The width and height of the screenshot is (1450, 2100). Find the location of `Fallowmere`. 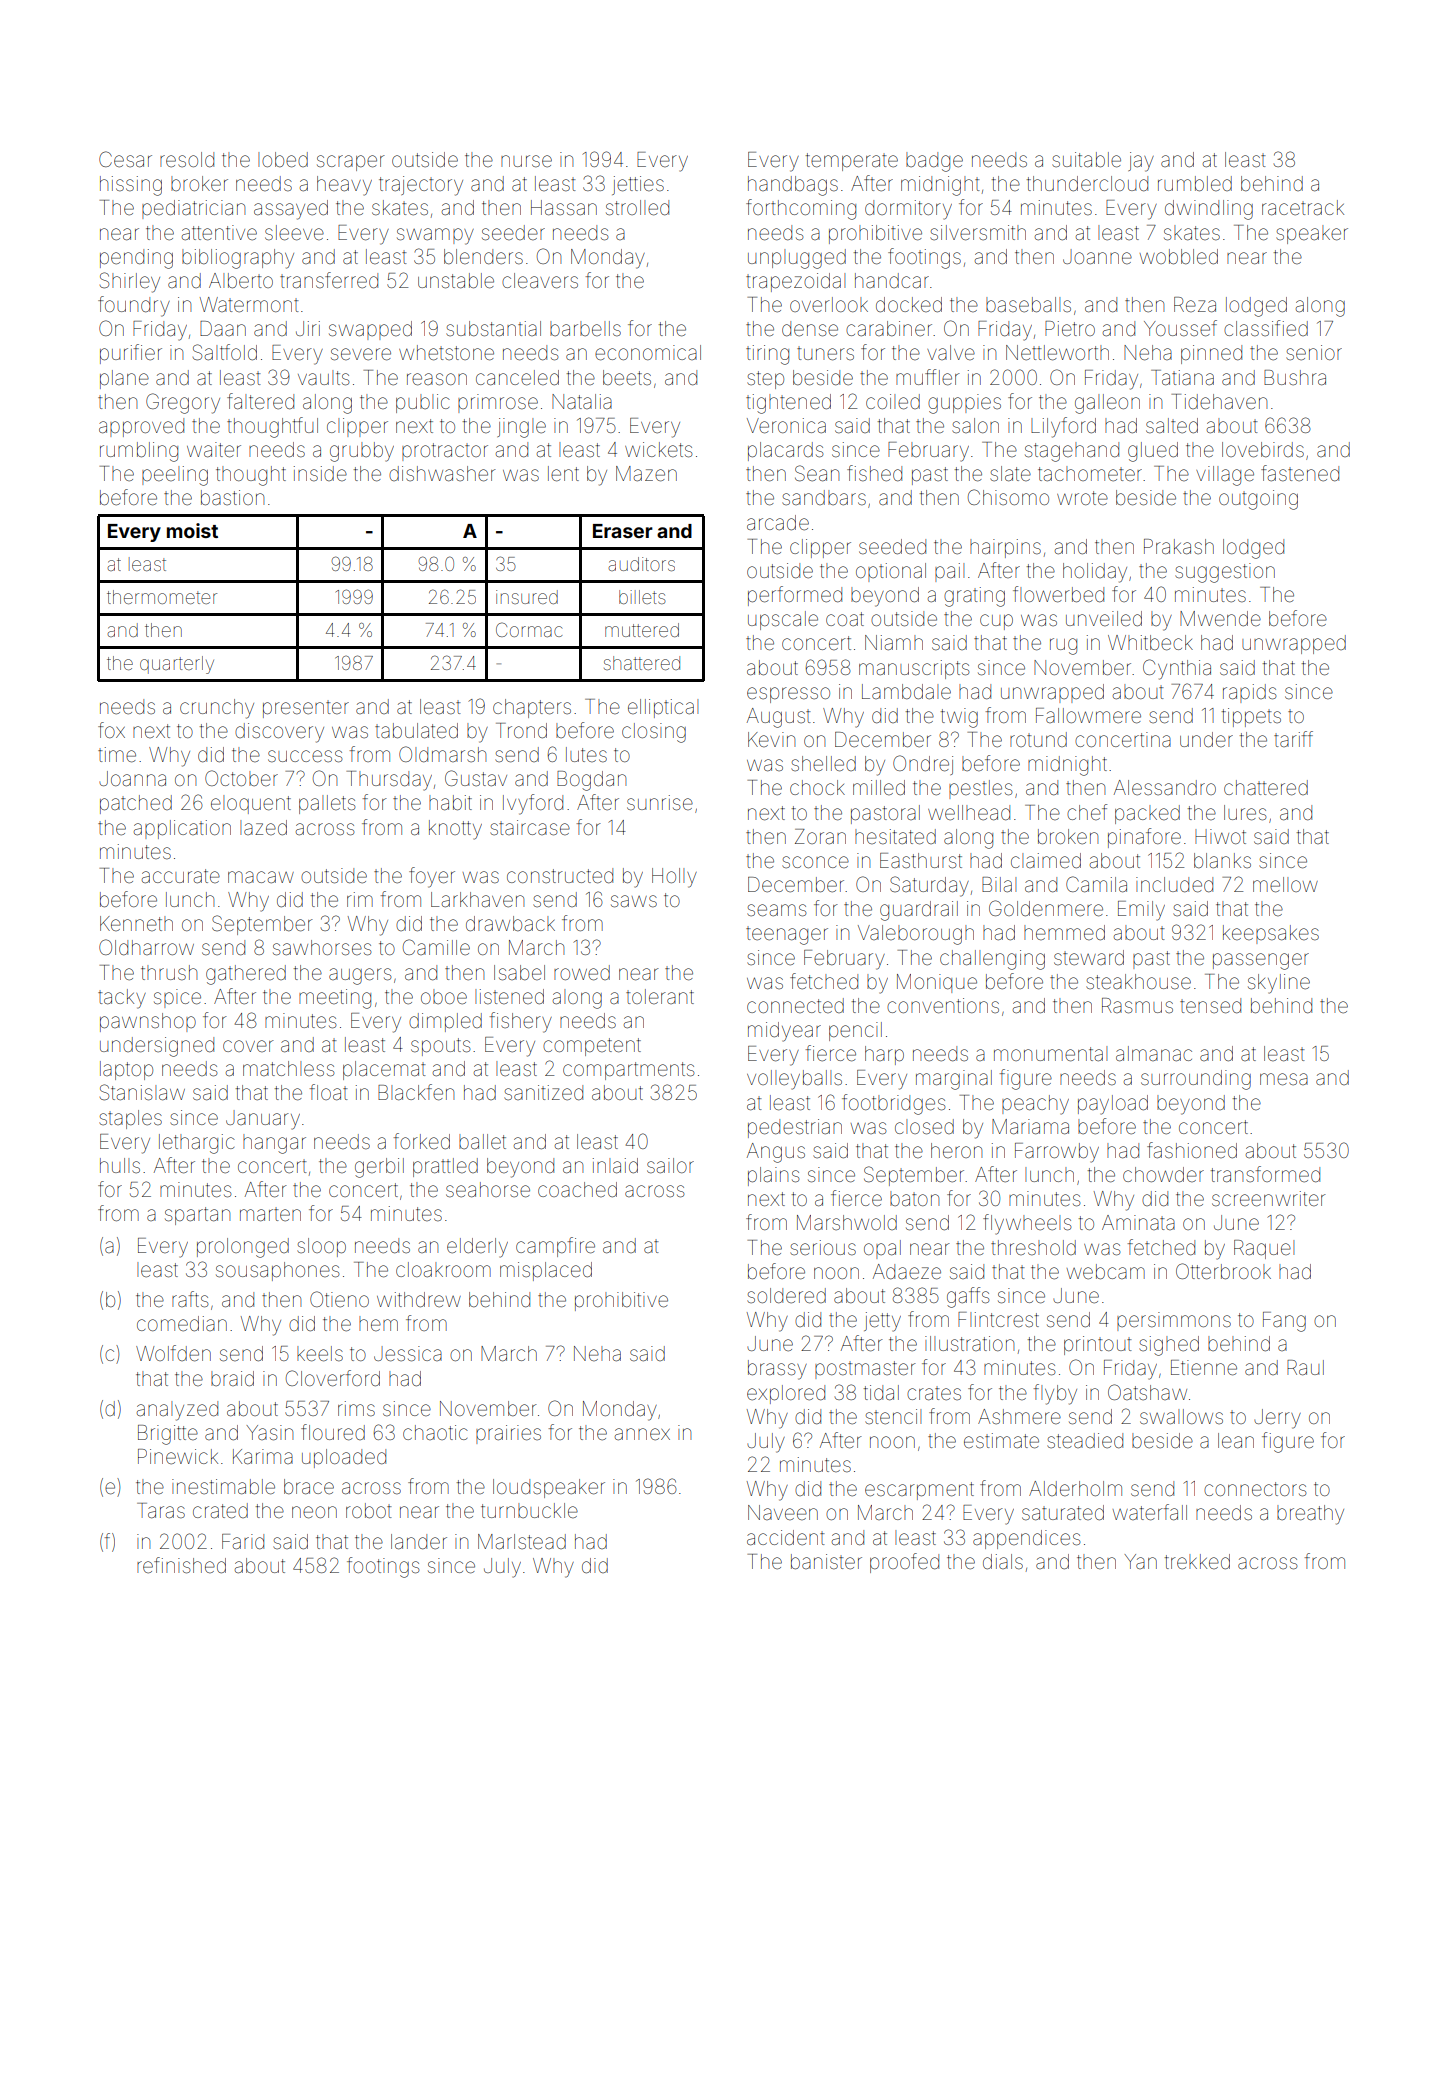

Fallowmere is located at coordinates (1088, 716).
